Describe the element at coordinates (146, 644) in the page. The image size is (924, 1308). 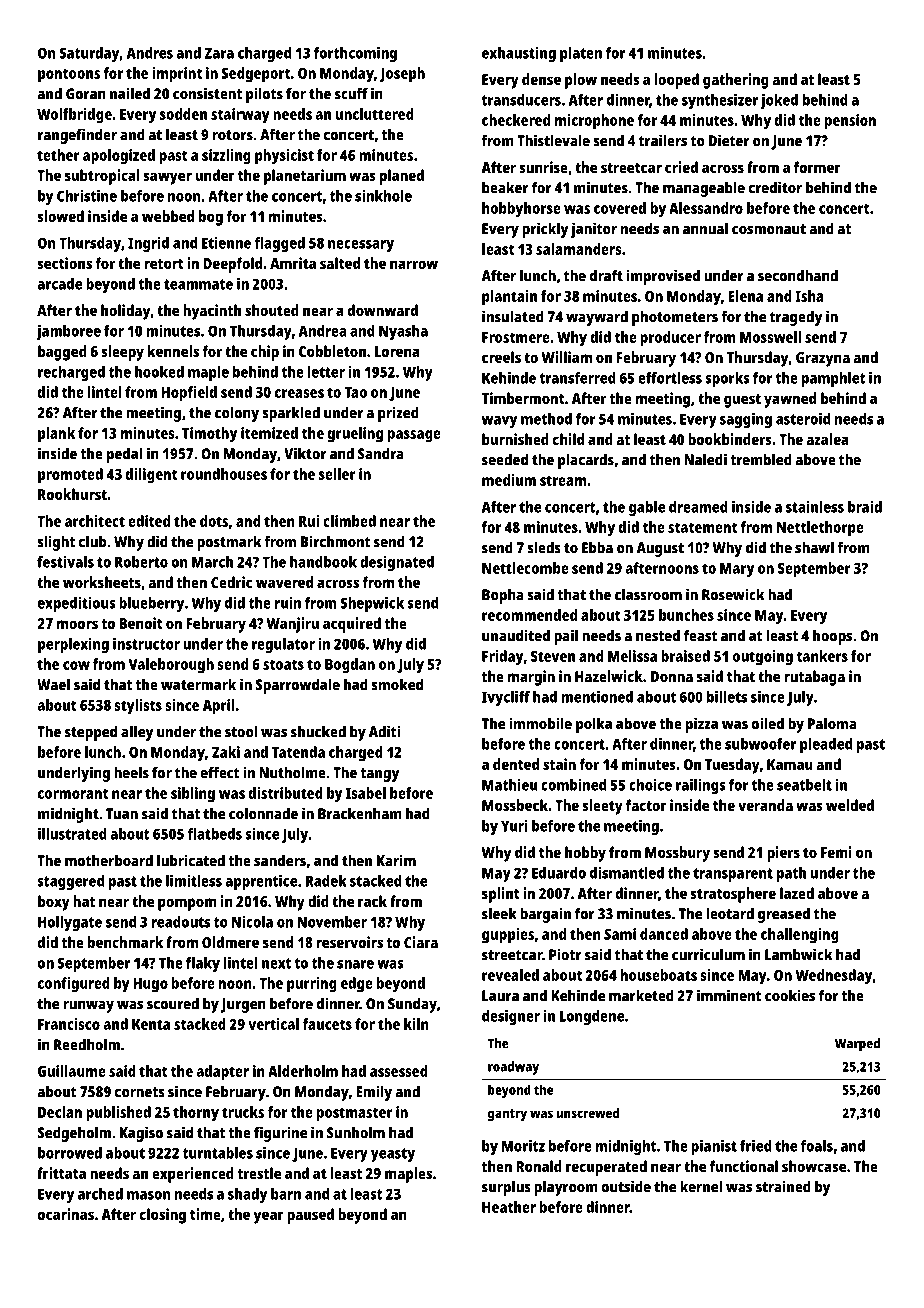
I see `instructor` at that location.
